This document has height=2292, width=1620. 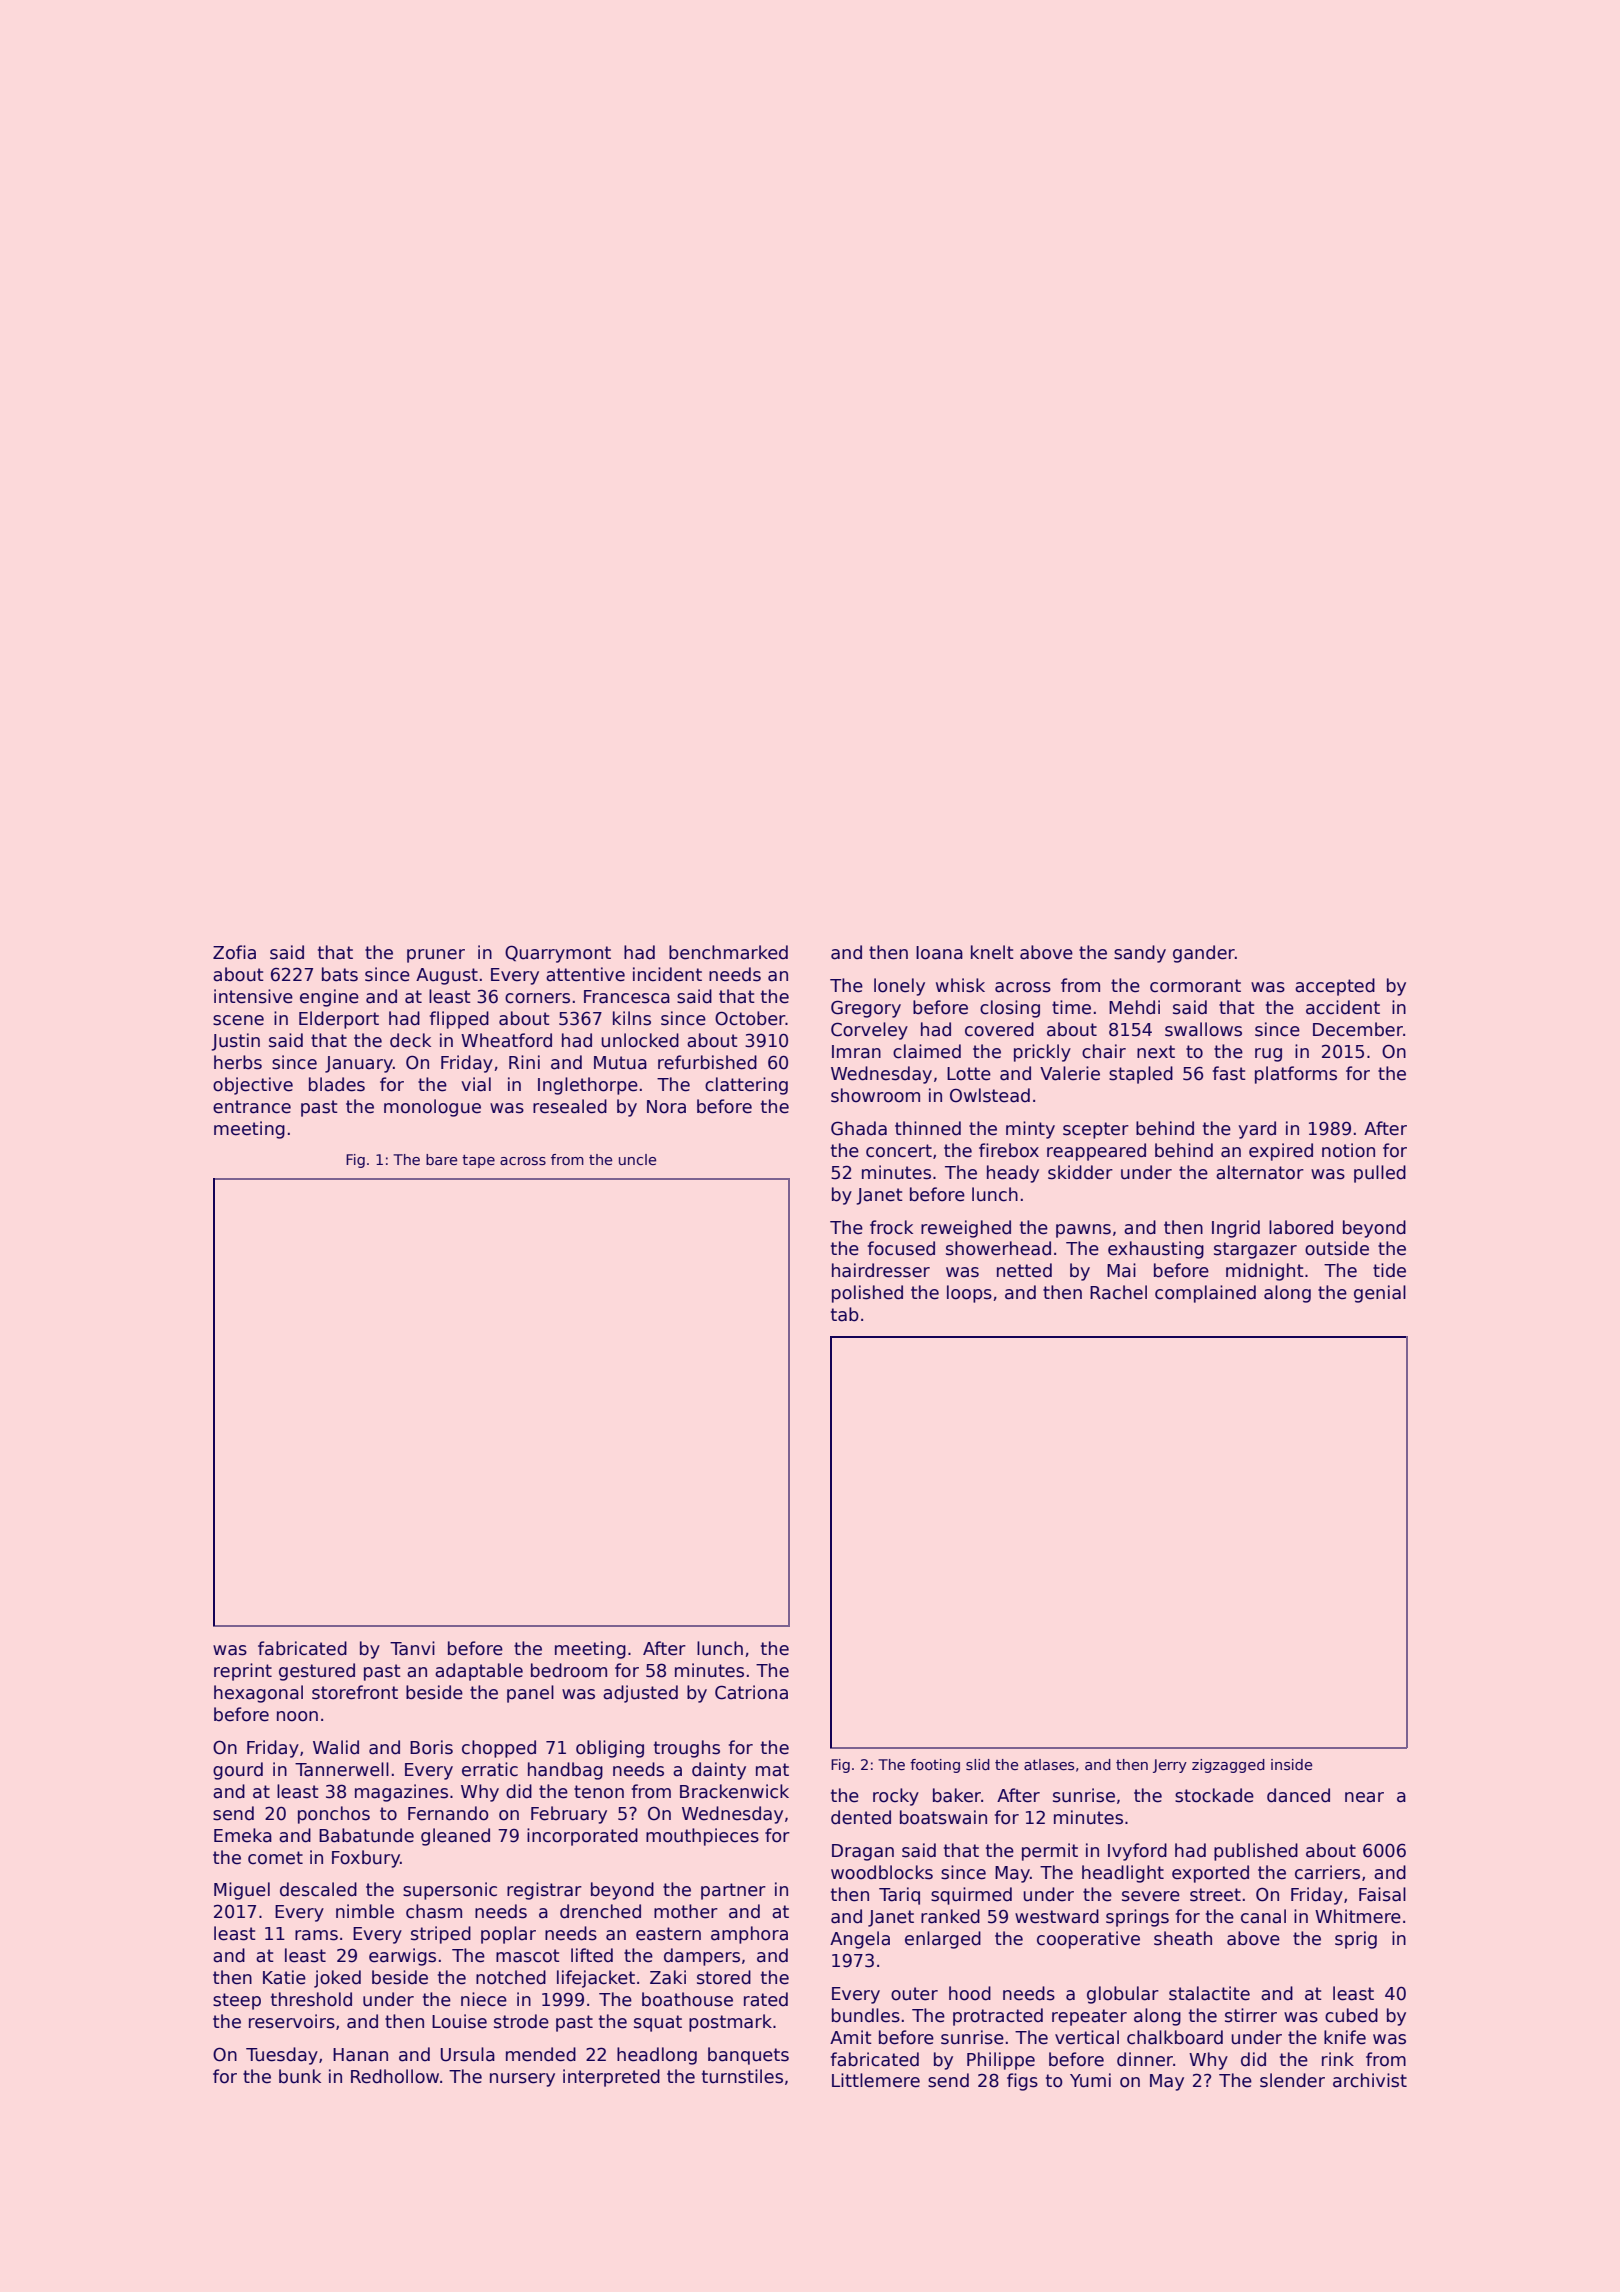 What do you see at coordinates (479, 1672) in the document?
I see `adaptable` at bounding box center [479, 1672].
